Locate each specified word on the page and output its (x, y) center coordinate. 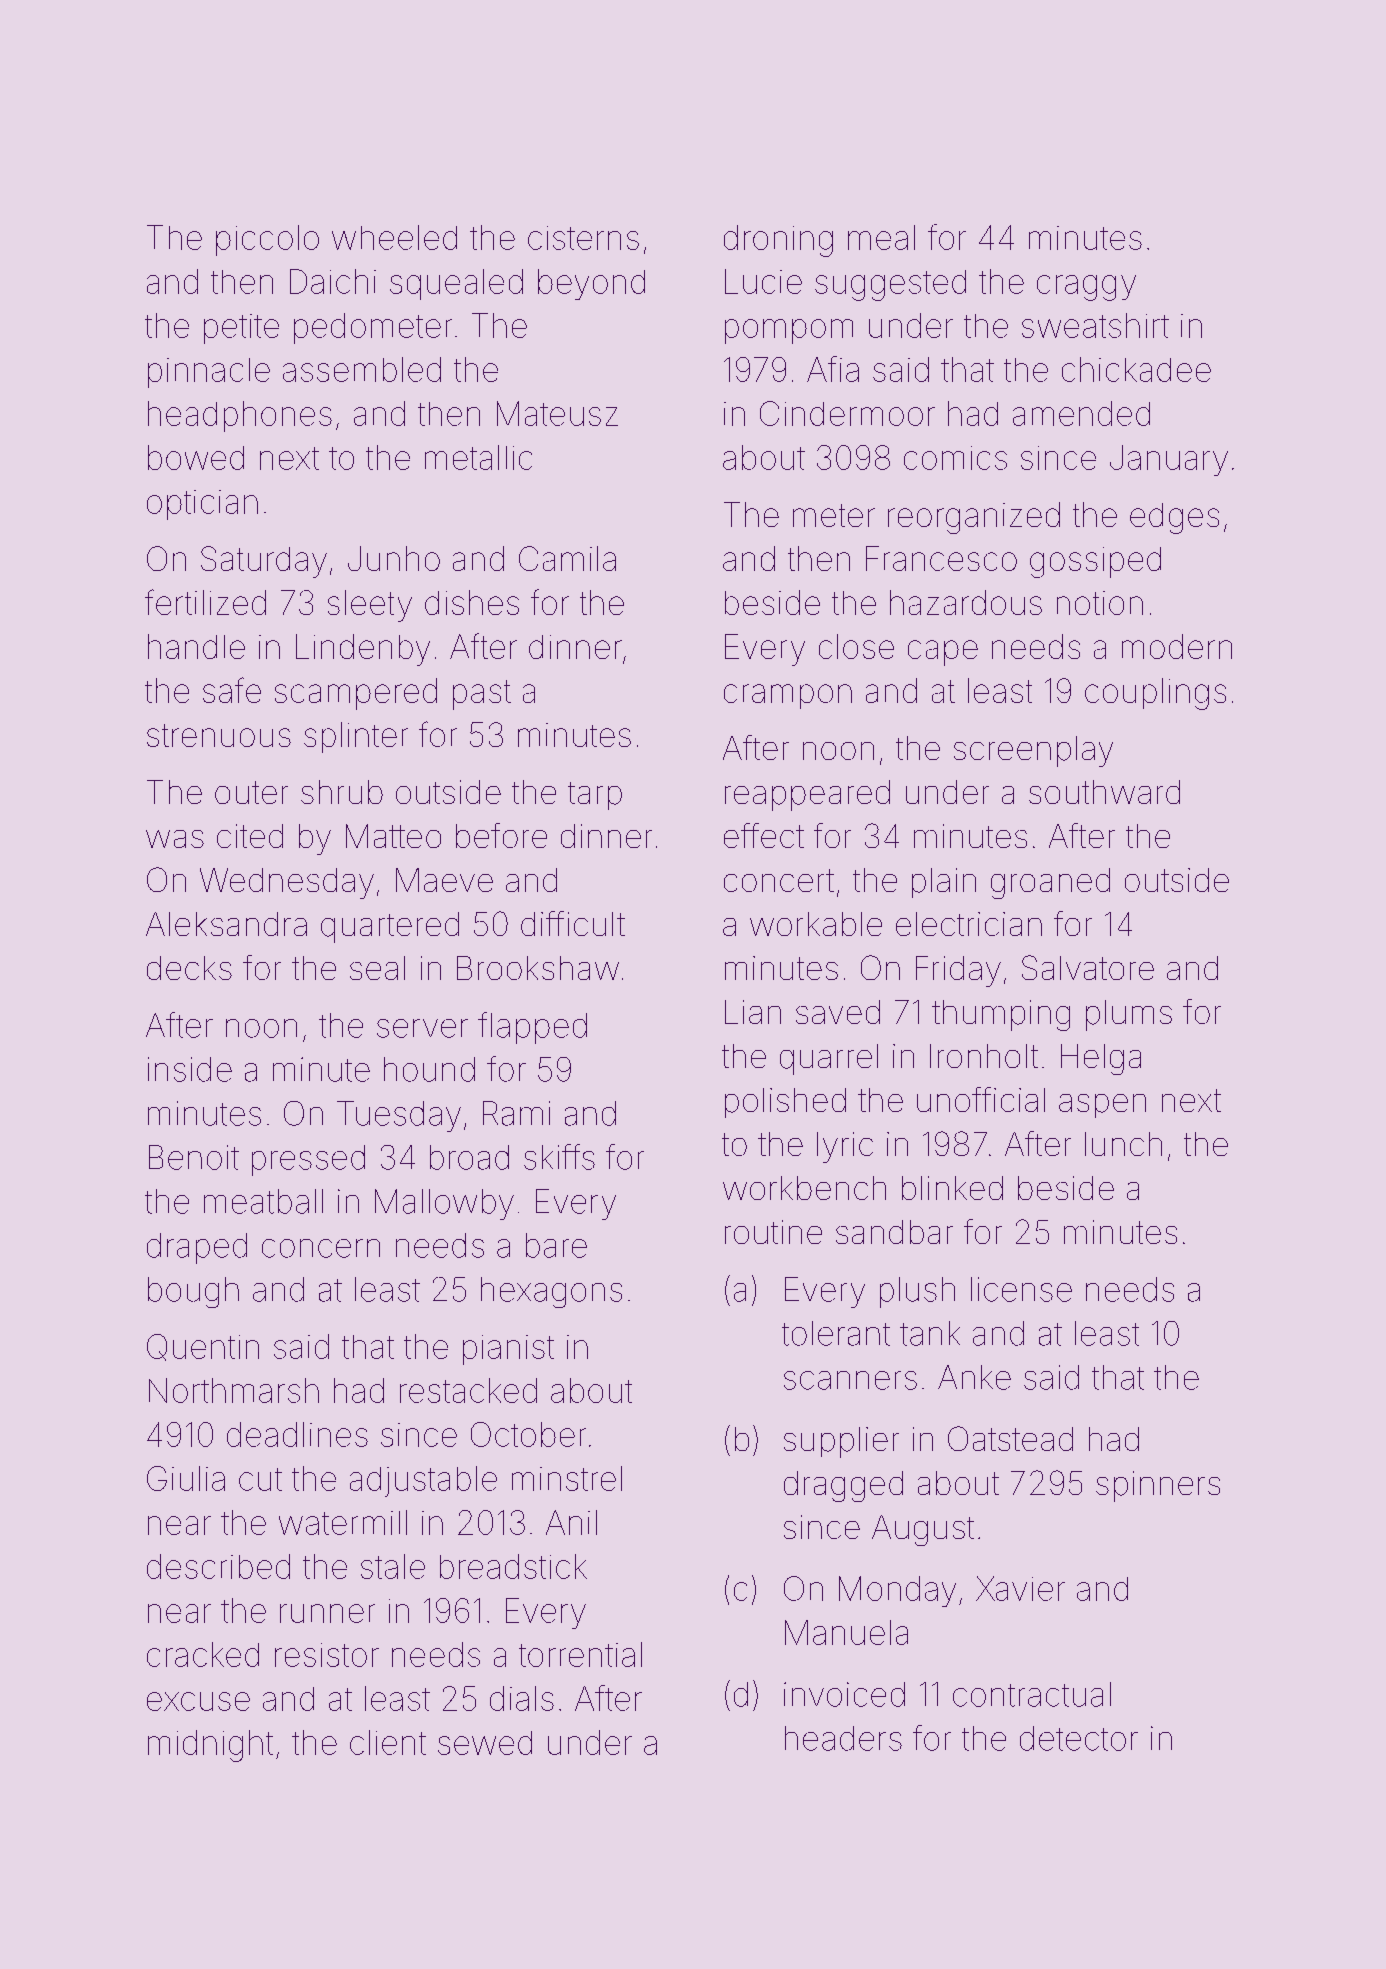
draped (197, 1248)
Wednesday (287, 883)
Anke (974, 1377)
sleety (370, 606)
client (388, 1742)
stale (393, 1566)
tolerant (836, 1333)
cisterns (583, 238)
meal (881, 237)
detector (1079, 1738)
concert (779, 880)
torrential (580, 1654)
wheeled (394, 237)
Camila (567, 558)
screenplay (1033, 751)
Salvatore (1088, 967)
